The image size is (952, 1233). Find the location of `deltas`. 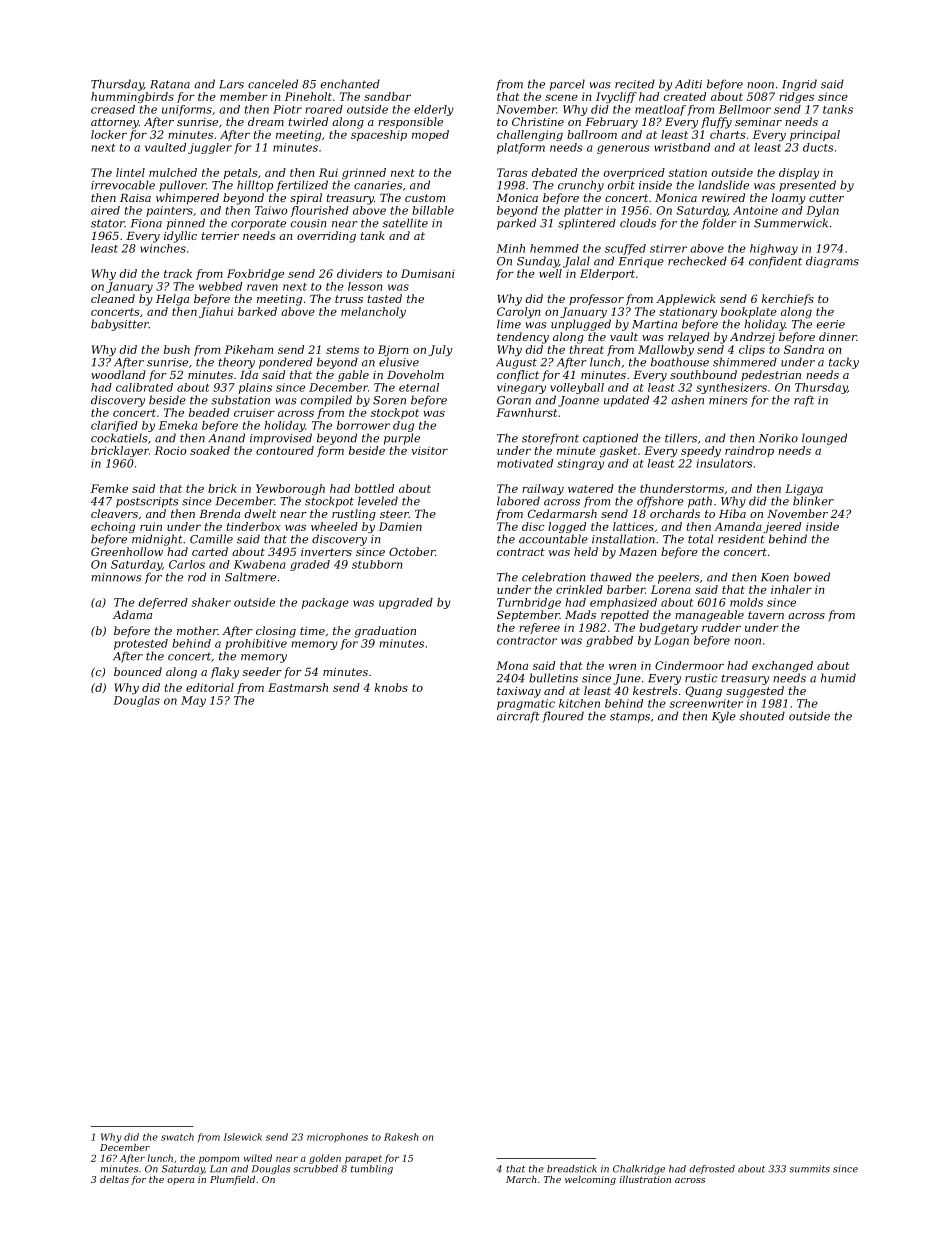

deltas is located at coordinates (114, 1179).
